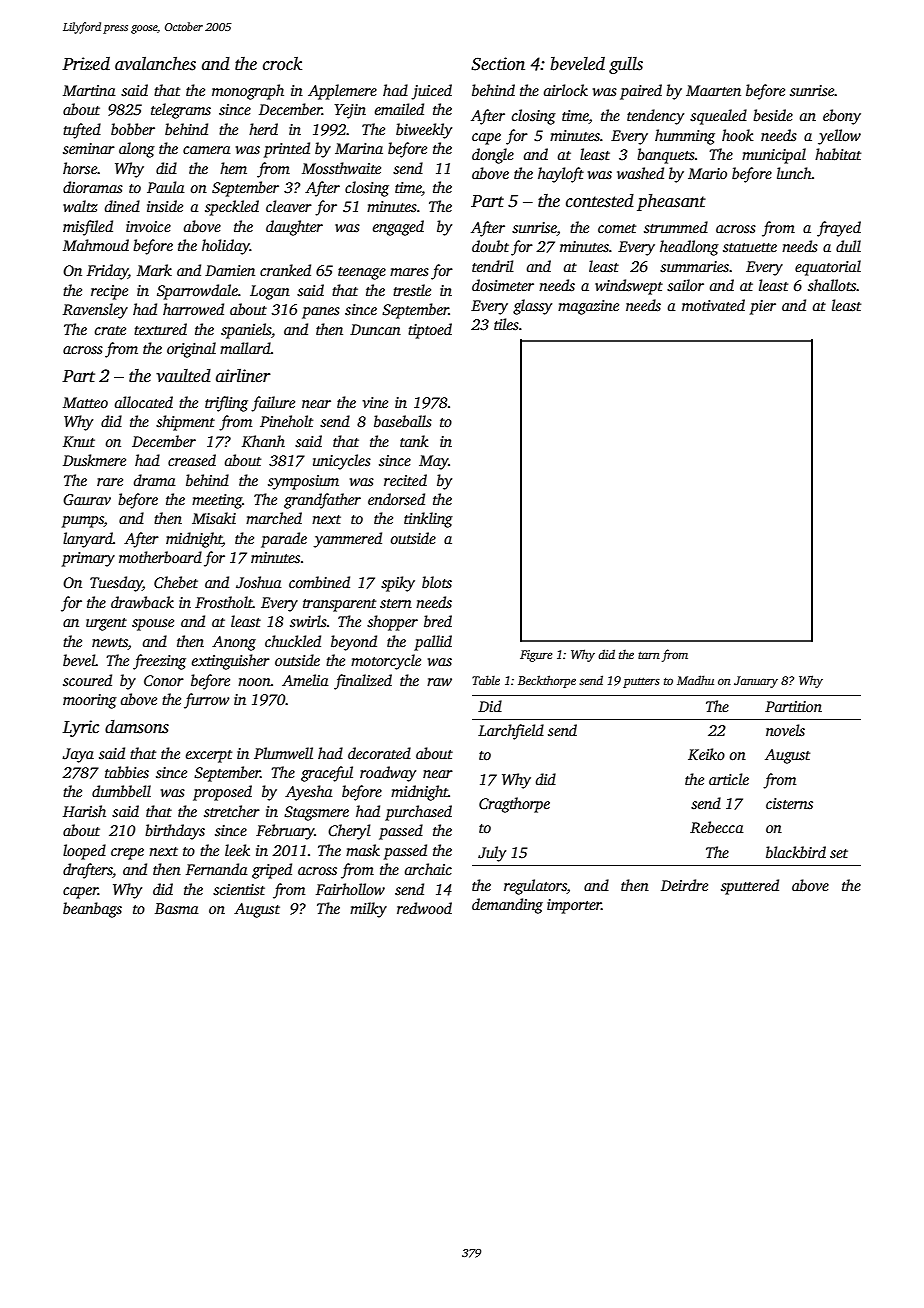 The height and width of the page is (1308, 924). Describe the element at coordinates (398, 228) in the page. I see `engaged` at that location.
